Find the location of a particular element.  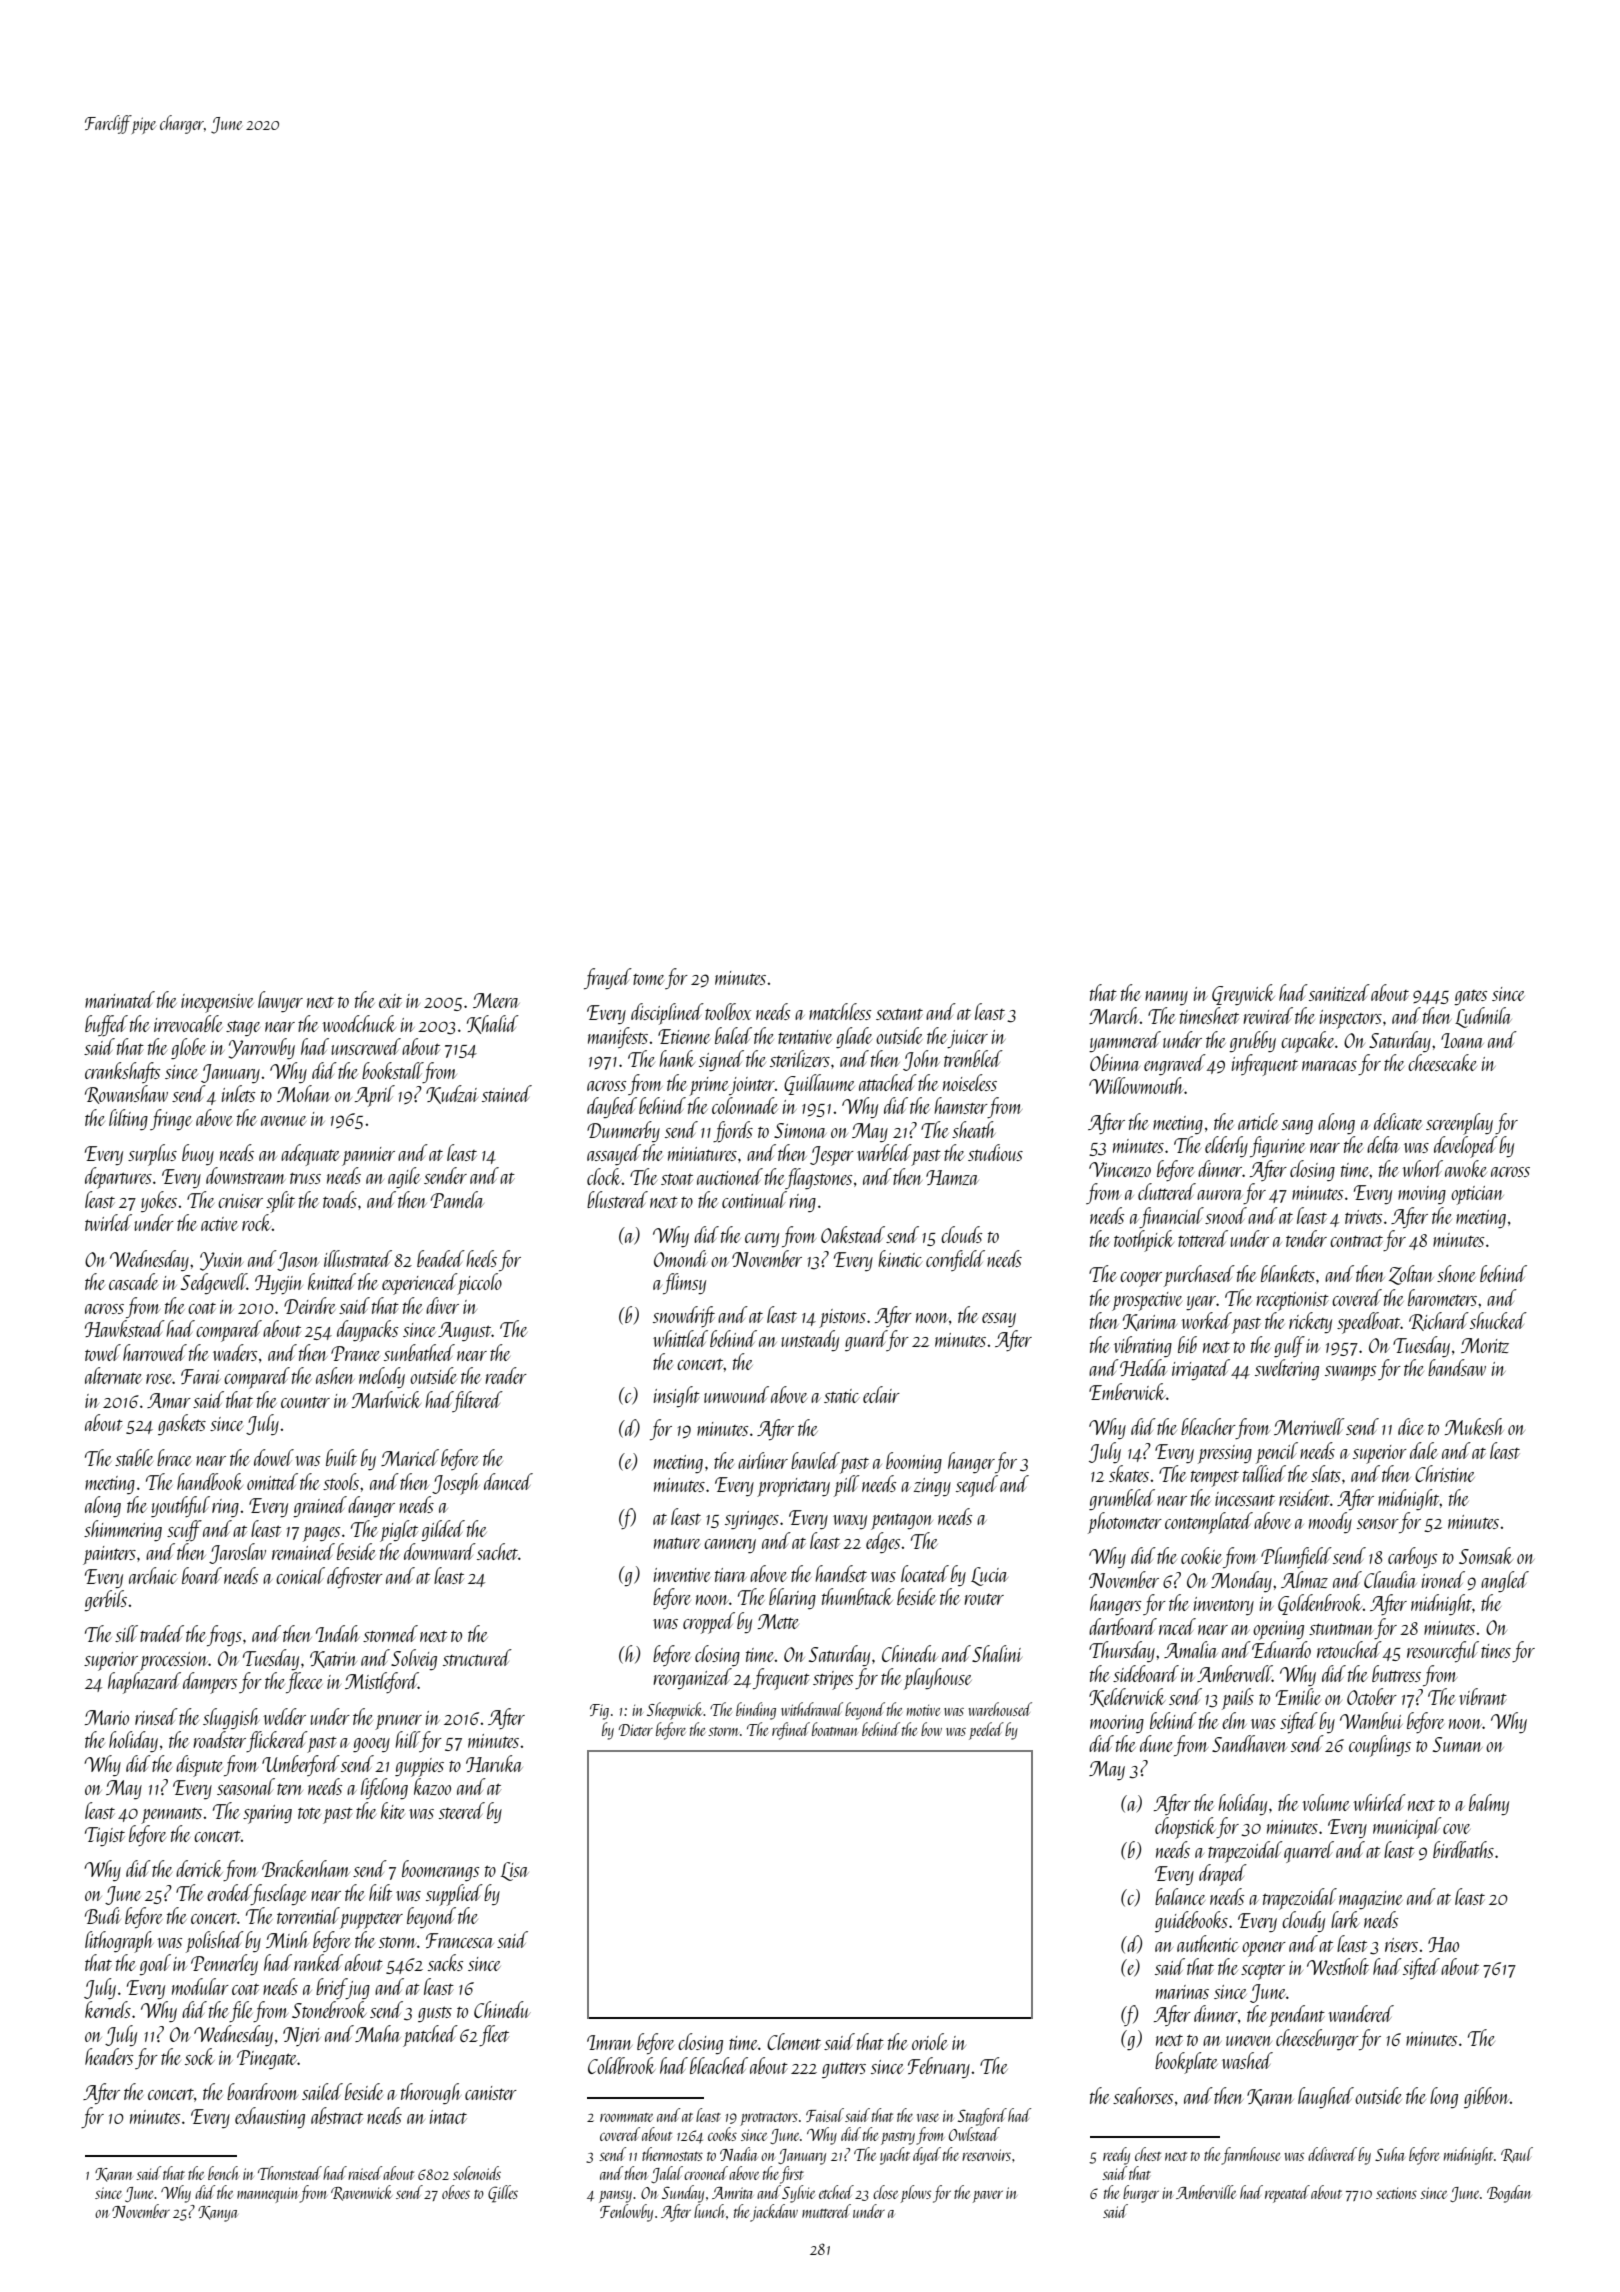

snowdrift is located at coordinates (684, 1316).
